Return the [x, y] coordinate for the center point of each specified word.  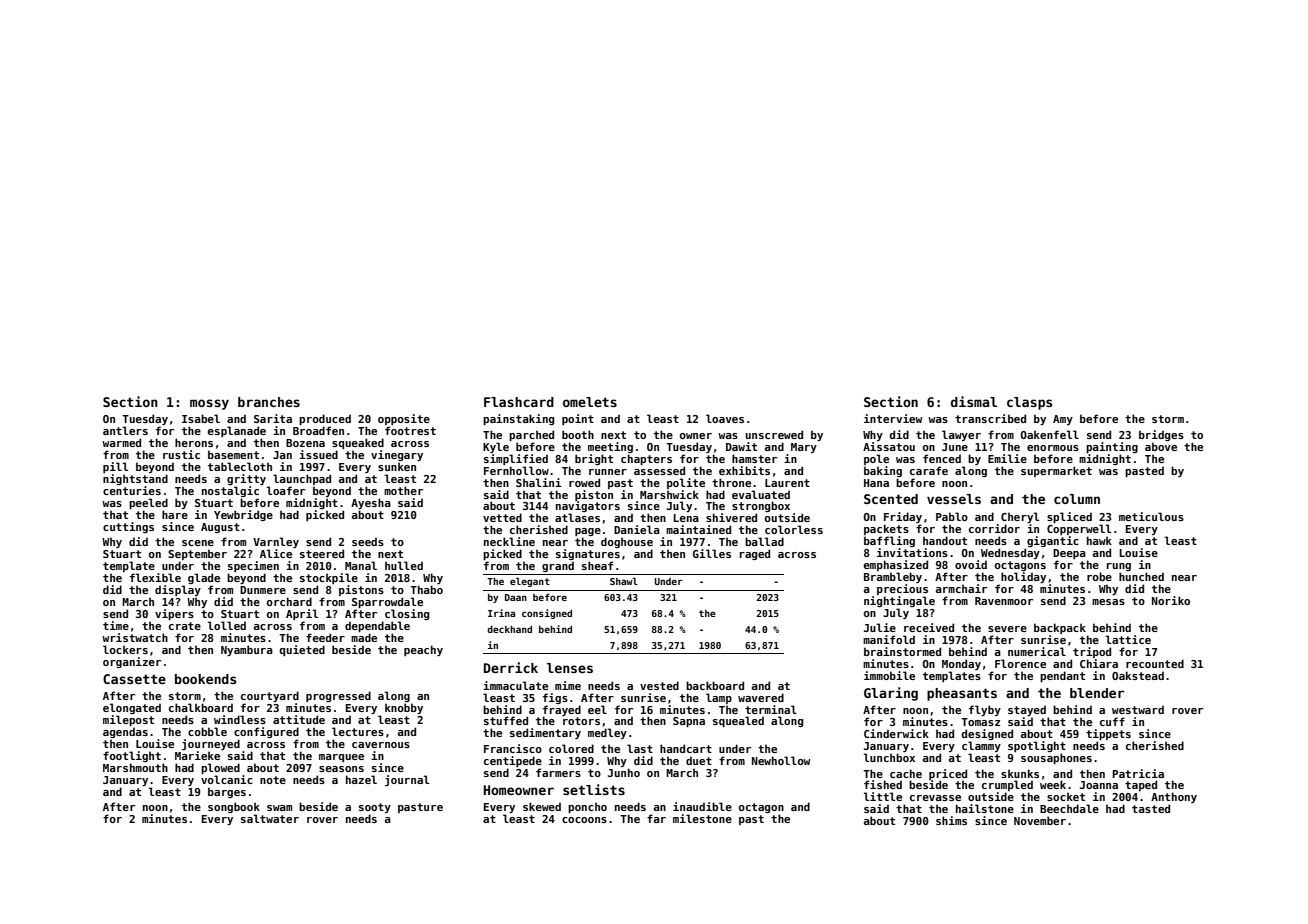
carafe [929, 470]
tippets [1108, 734]
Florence [1020, 663]
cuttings [128, 527]
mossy [209, 404]
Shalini [539, 482]
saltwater [270, 818]
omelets [590, 402]
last [640, 748]
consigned [547, 614]
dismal [974, 401]
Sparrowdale [387, 602]
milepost [128, 720]
